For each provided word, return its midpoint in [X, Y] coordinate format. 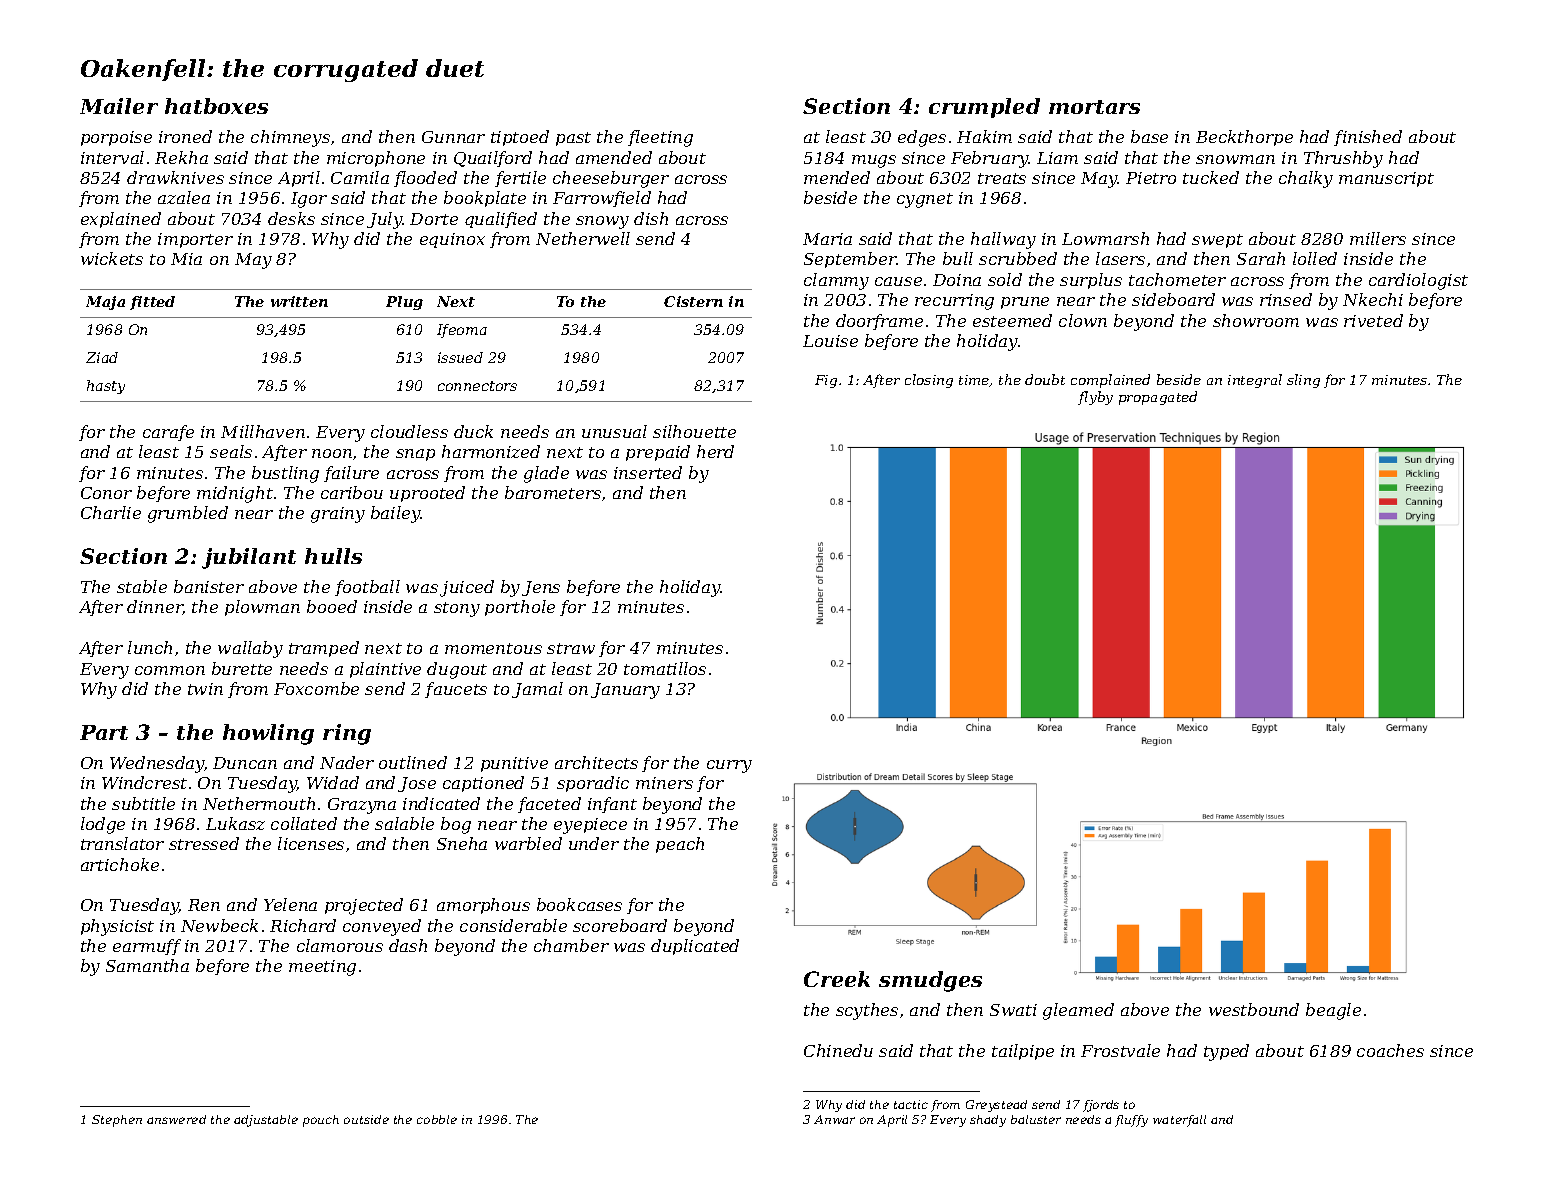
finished [1368, 138]
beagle [1333, 1011]
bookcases [579, 904]
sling [1303, 381]
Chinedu [838, 1050]
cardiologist [1418, 281]
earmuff [147, 947]
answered [176, 1119]
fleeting [660, 138]
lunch [150, 647]
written [299, 301]
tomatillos [665, 668]
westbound [1254, 1009]
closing [929, 381]
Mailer [119, 106]
